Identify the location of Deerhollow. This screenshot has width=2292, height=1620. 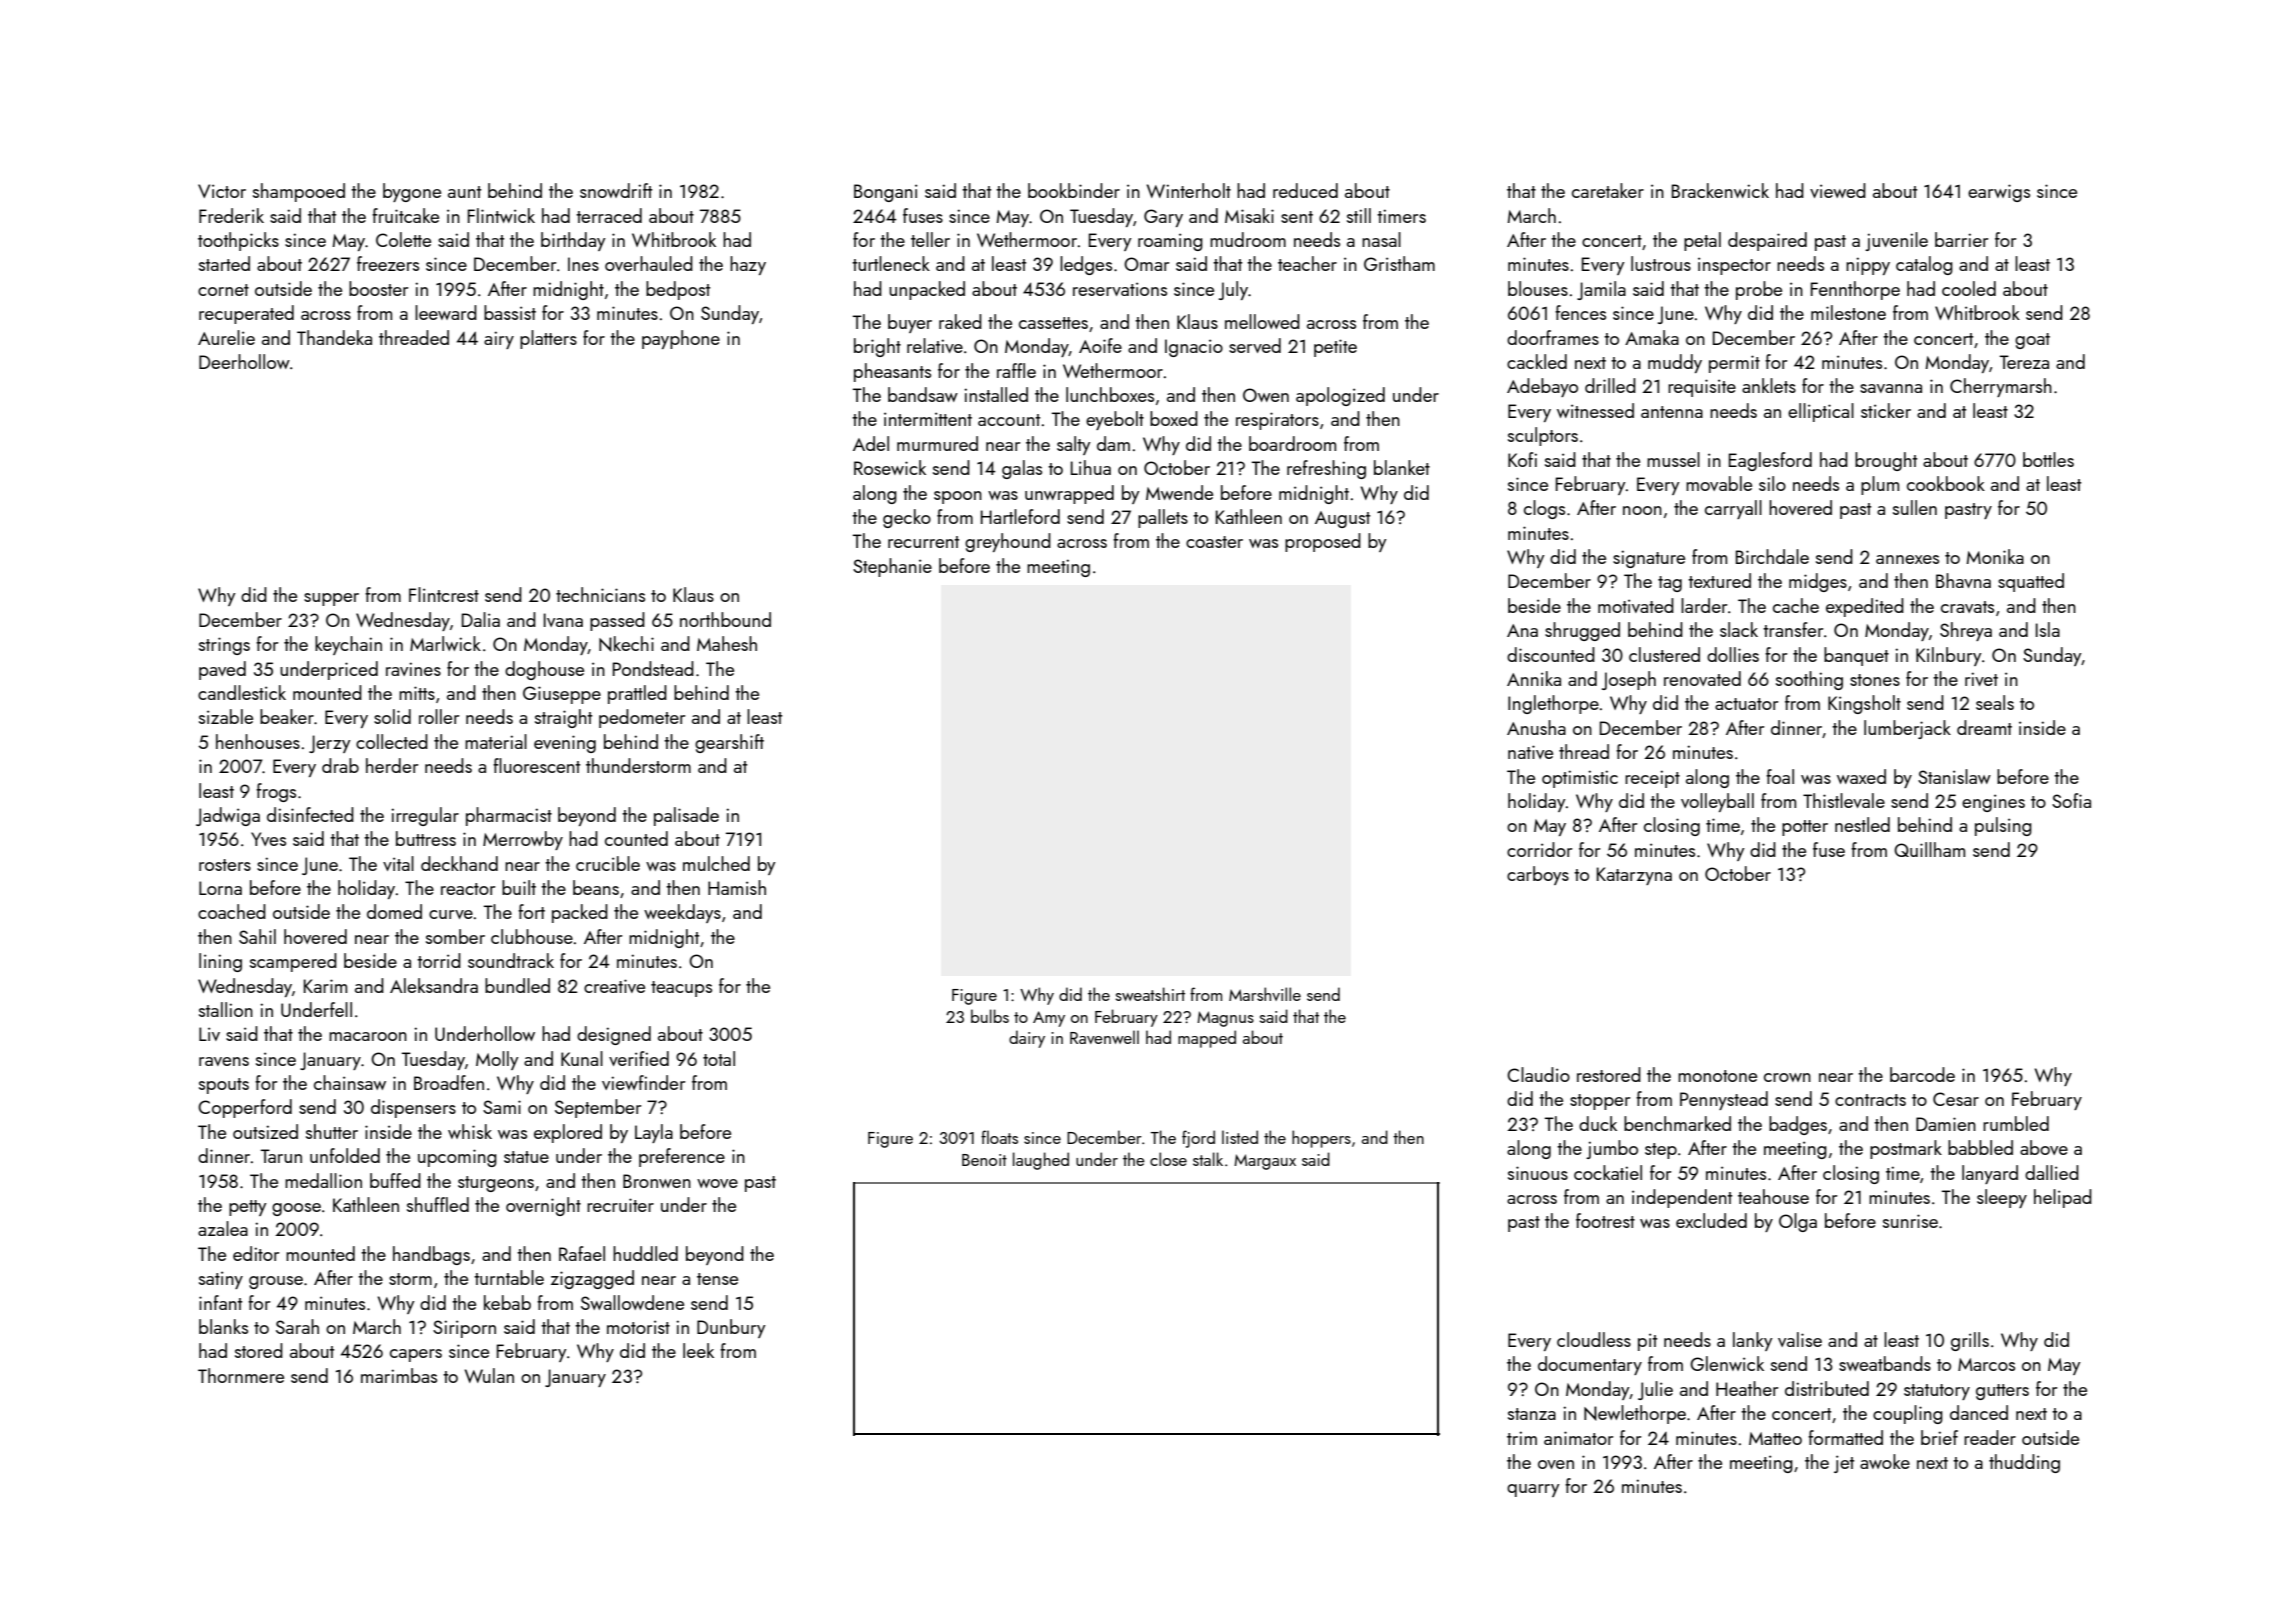
(244, 361).
